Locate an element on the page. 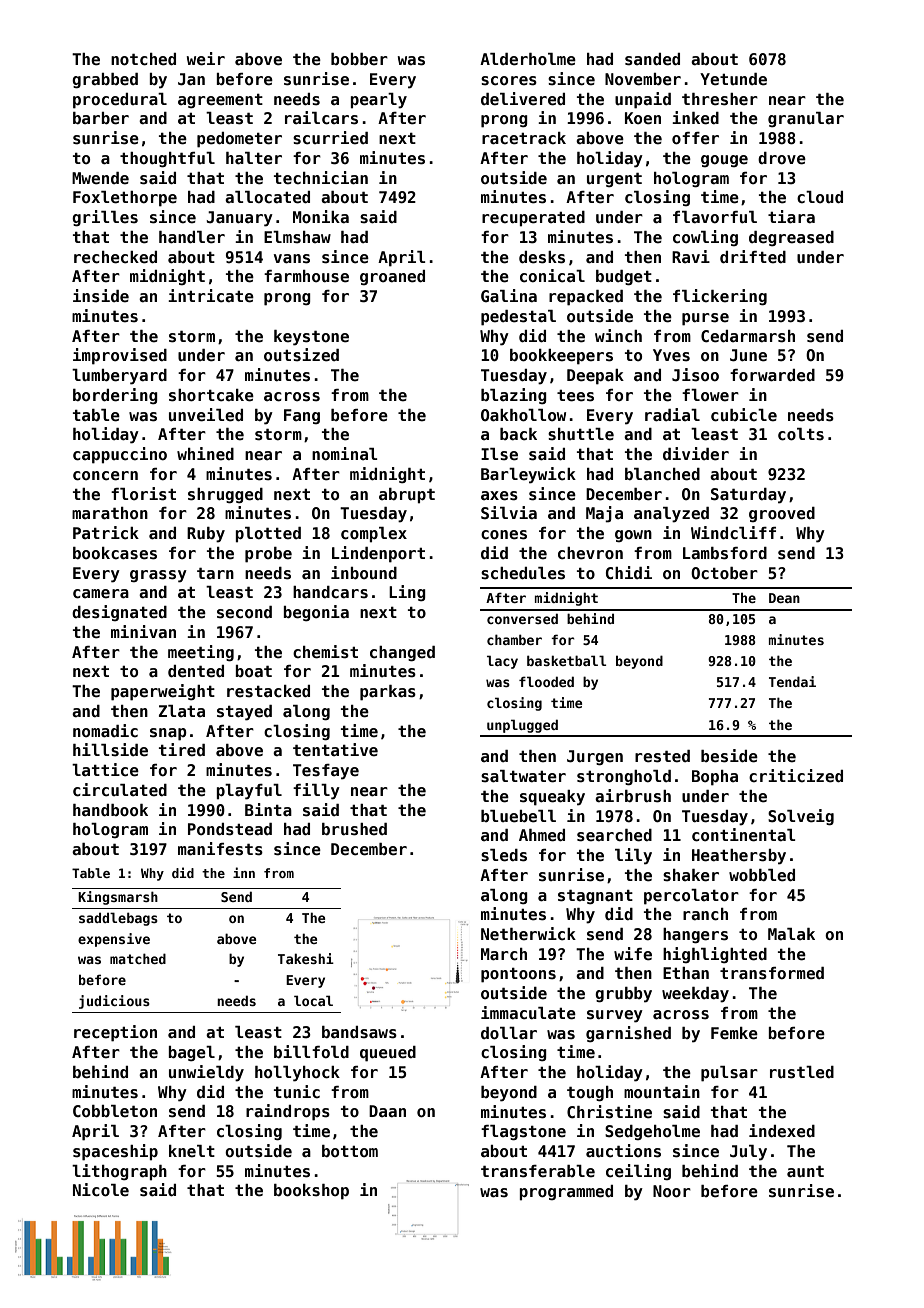 This document has height=1308, width=924. grooved is located at coordinates (782, 514).
